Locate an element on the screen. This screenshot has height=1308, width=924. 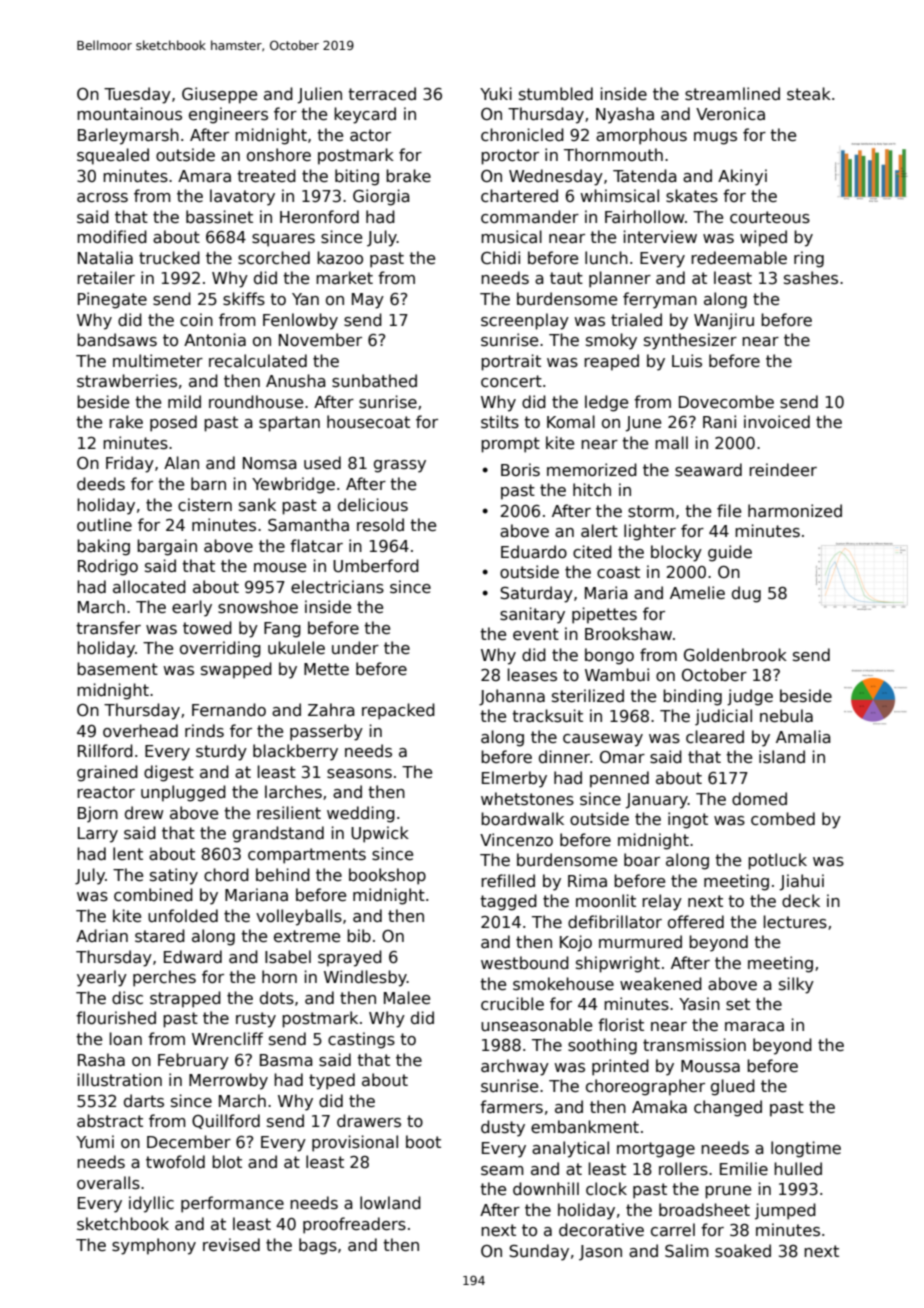
stared is located at coordinates (160, 936).
